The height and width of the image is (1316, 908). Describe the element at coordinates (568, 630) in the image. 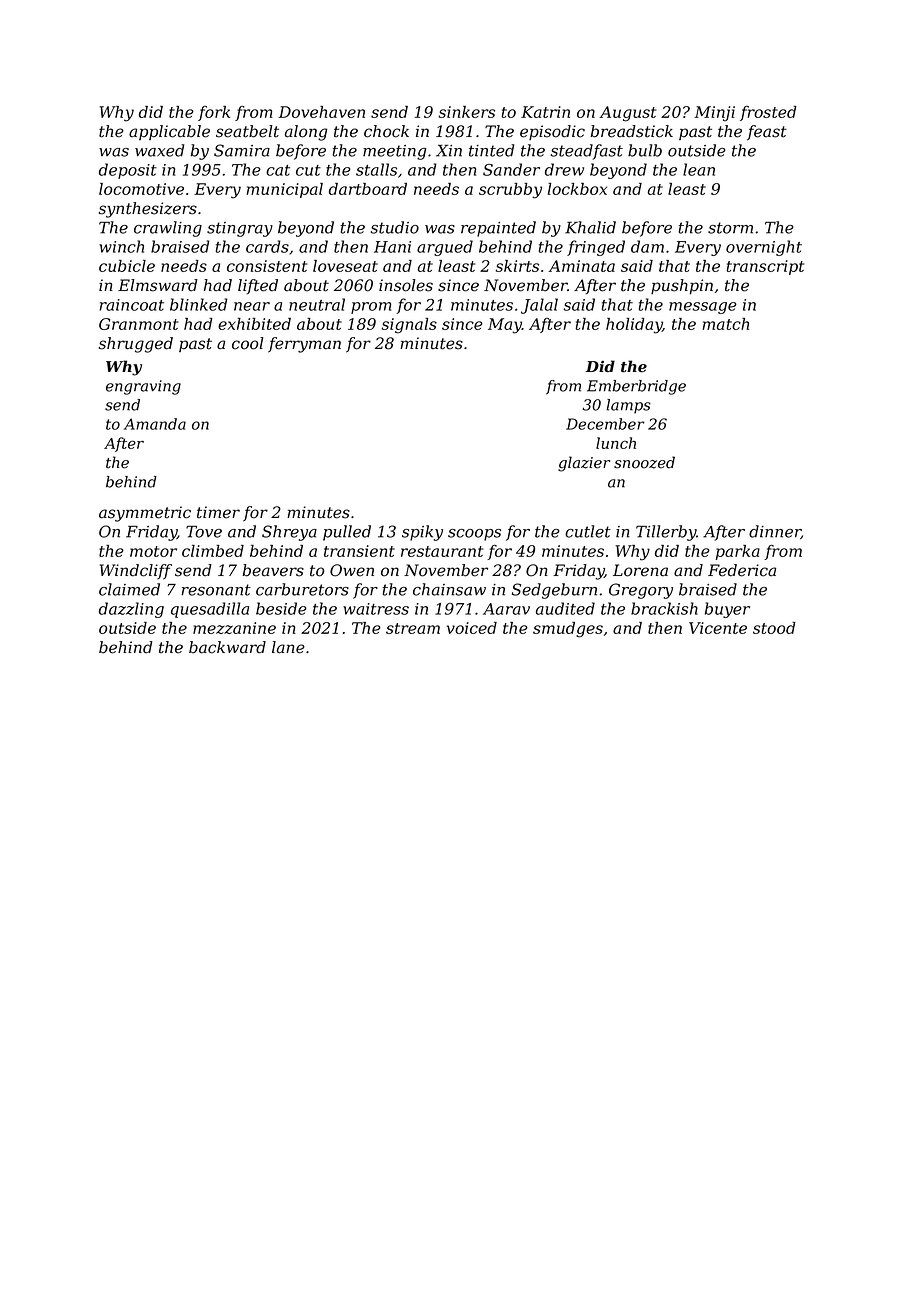

I see `smudges` at that location.
